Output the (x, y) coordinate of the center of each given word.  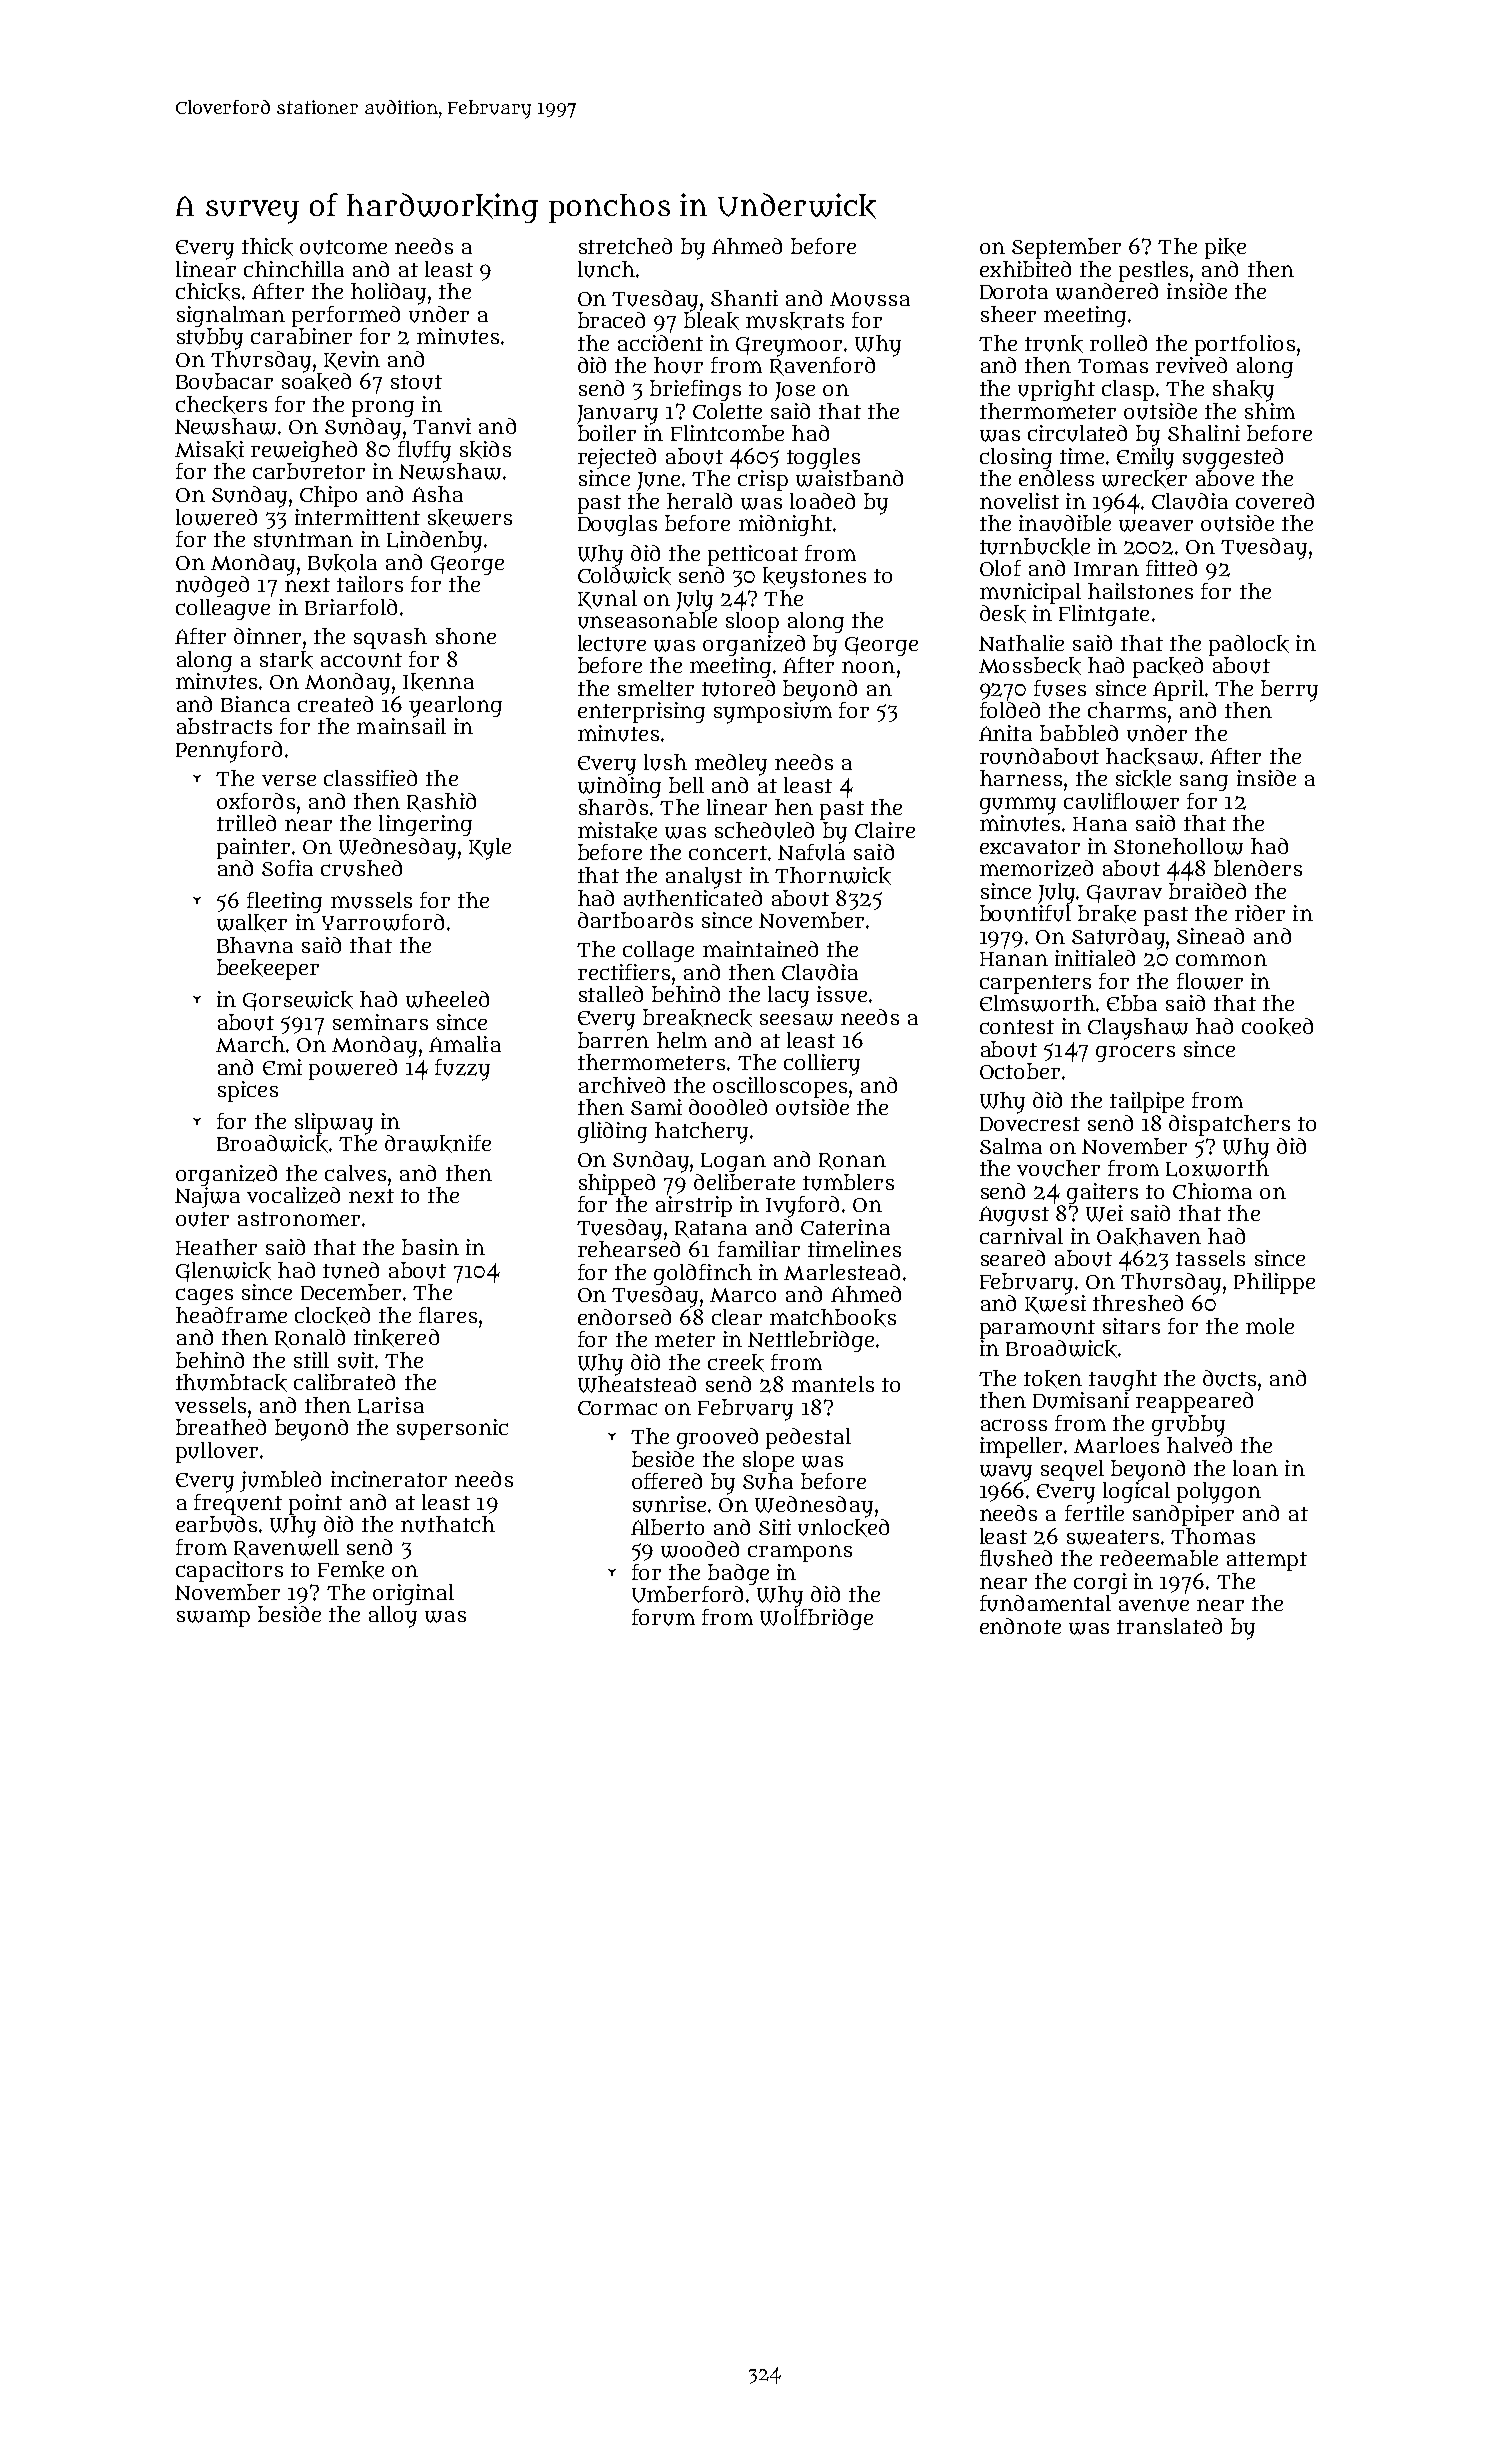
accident (660, 343)
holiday (388, 294)
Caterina (845, 1227)
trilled (246, 823)
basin (430, 1247)
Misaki (209, 450)
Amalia (465, 1044)
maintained (760, 949)
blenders (1258, 868)
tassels (1210, 1258)
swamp (213, 1618)
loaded (822, 501)
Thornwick (833, 876)
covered (1275, 501)
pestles (1153, 271)
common (1221, 960)
